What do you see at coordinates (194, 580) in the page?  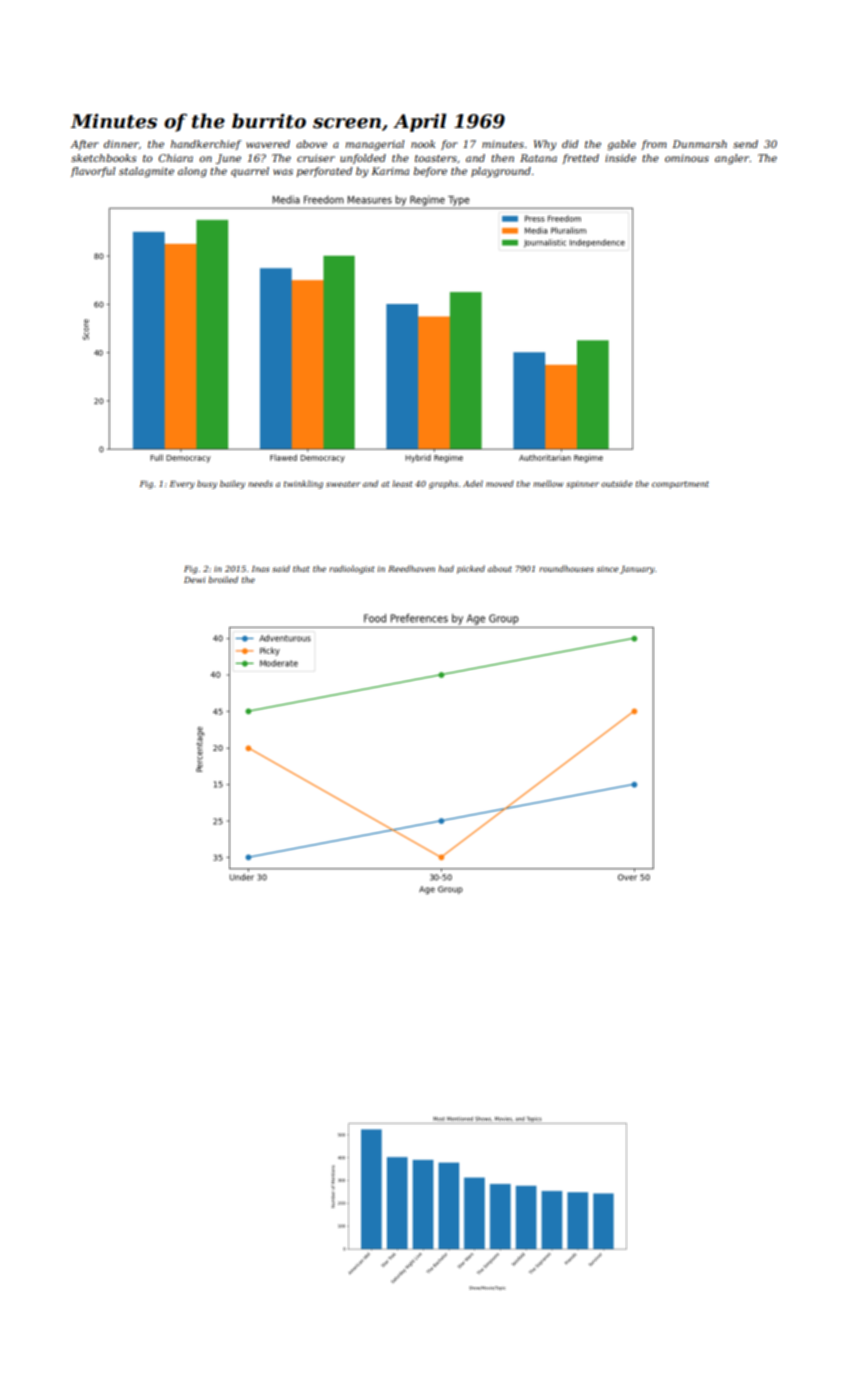 I see `Dewi` at bounding box center [194, 580].
